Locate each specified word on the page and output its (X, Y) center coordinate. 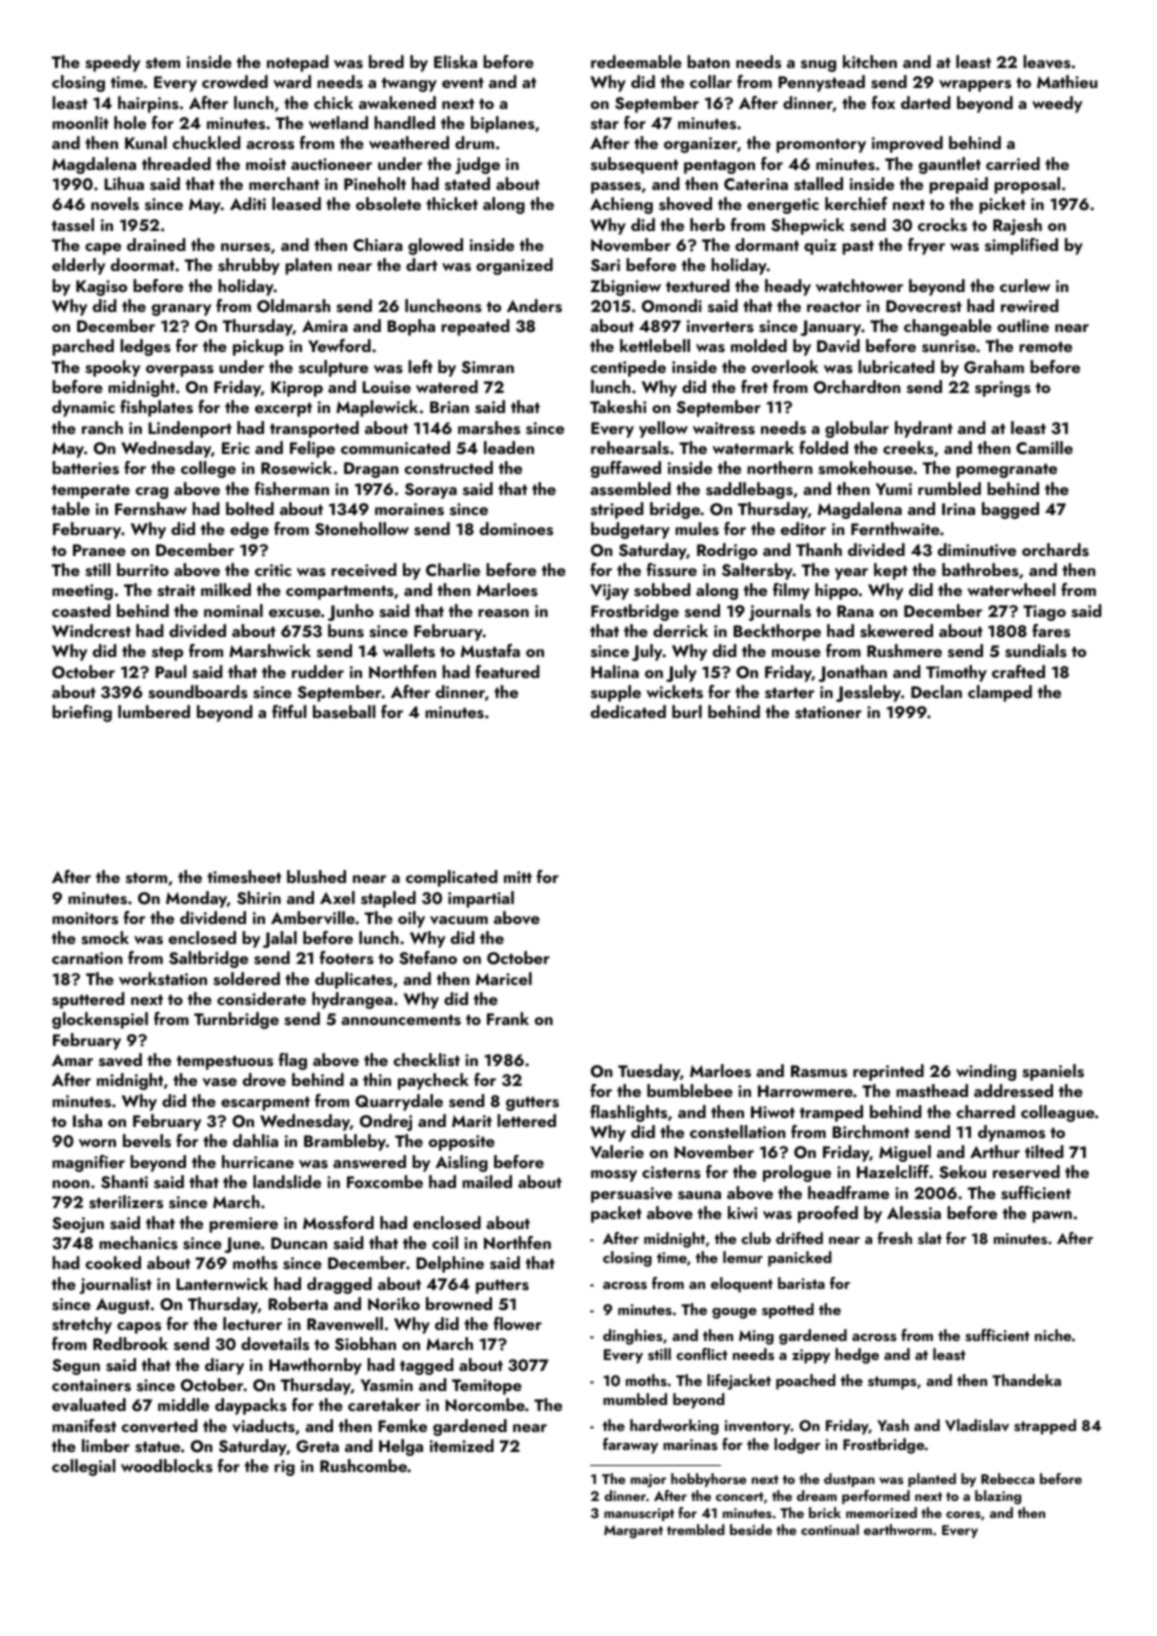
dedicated (628, 711)
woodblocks (167, 1466)
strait (176, 590)
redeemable (636, 61)
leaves (1047, 62)
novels (115, 204)
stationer (828, 712)
